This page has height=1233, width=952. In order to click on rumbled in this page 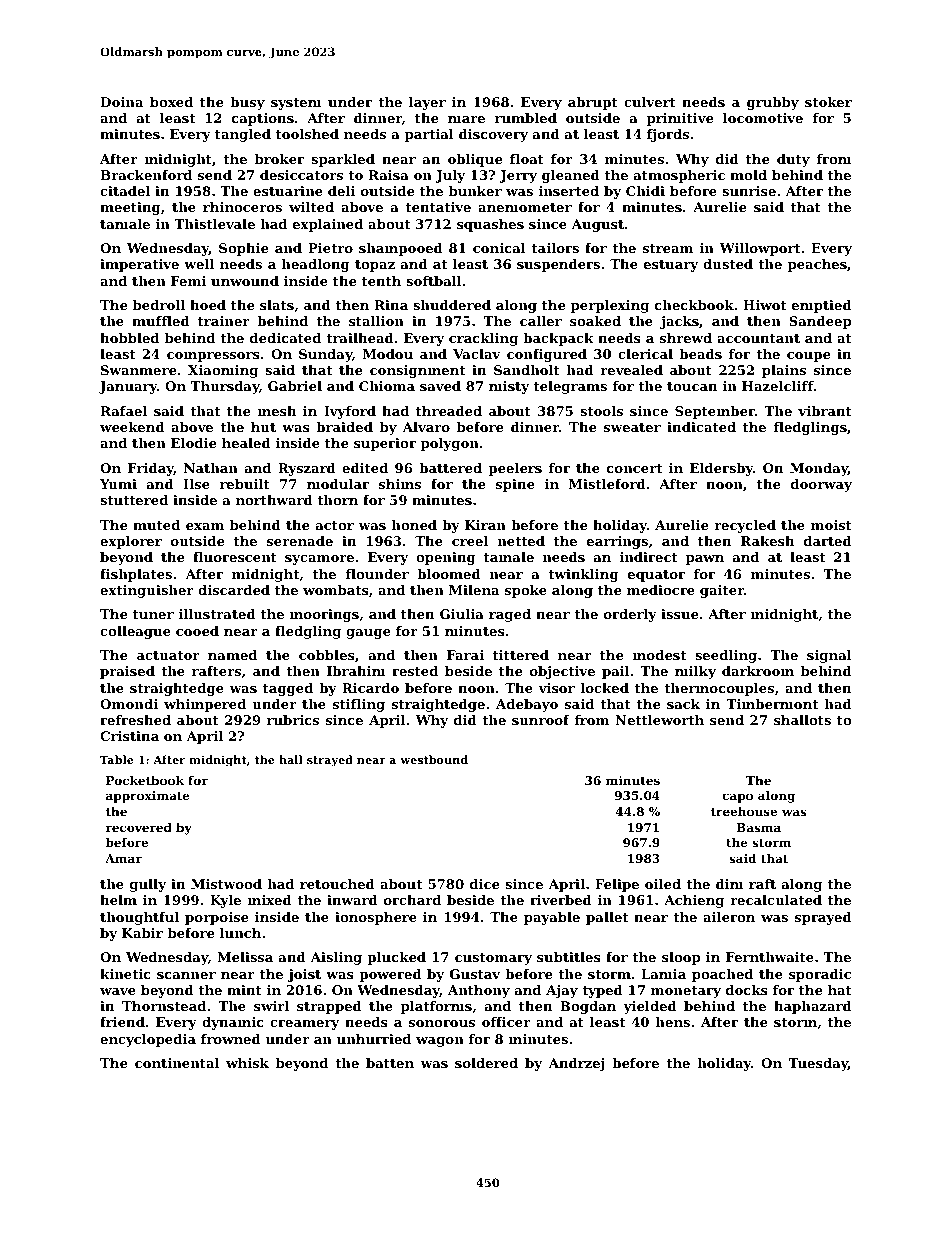, I will do `click(526, 118)`.
